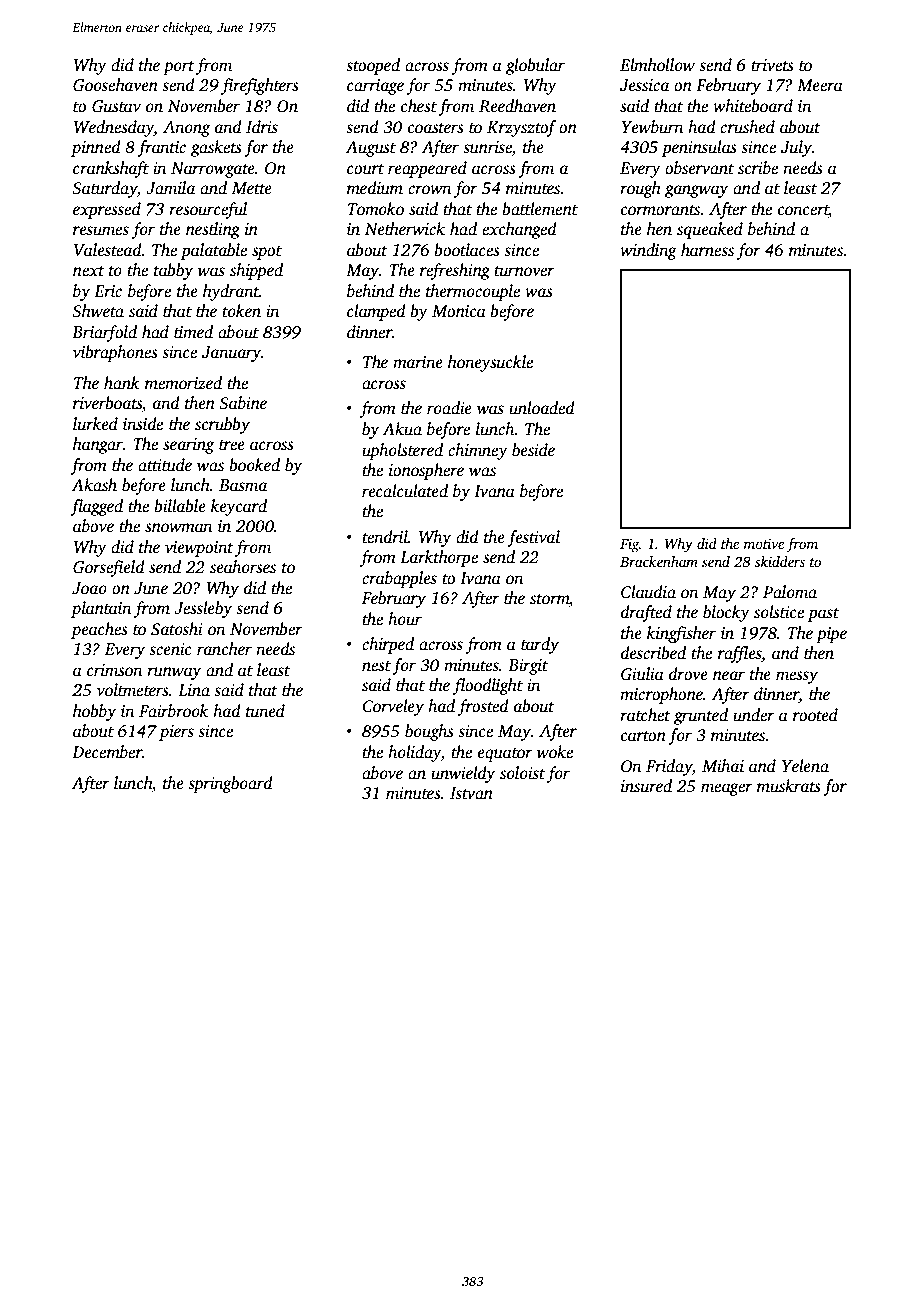 This screenshot has height=1308, width=924. Describe the element at coordinates (230, 784) in the screenshot. I see `springboard` at that location.
